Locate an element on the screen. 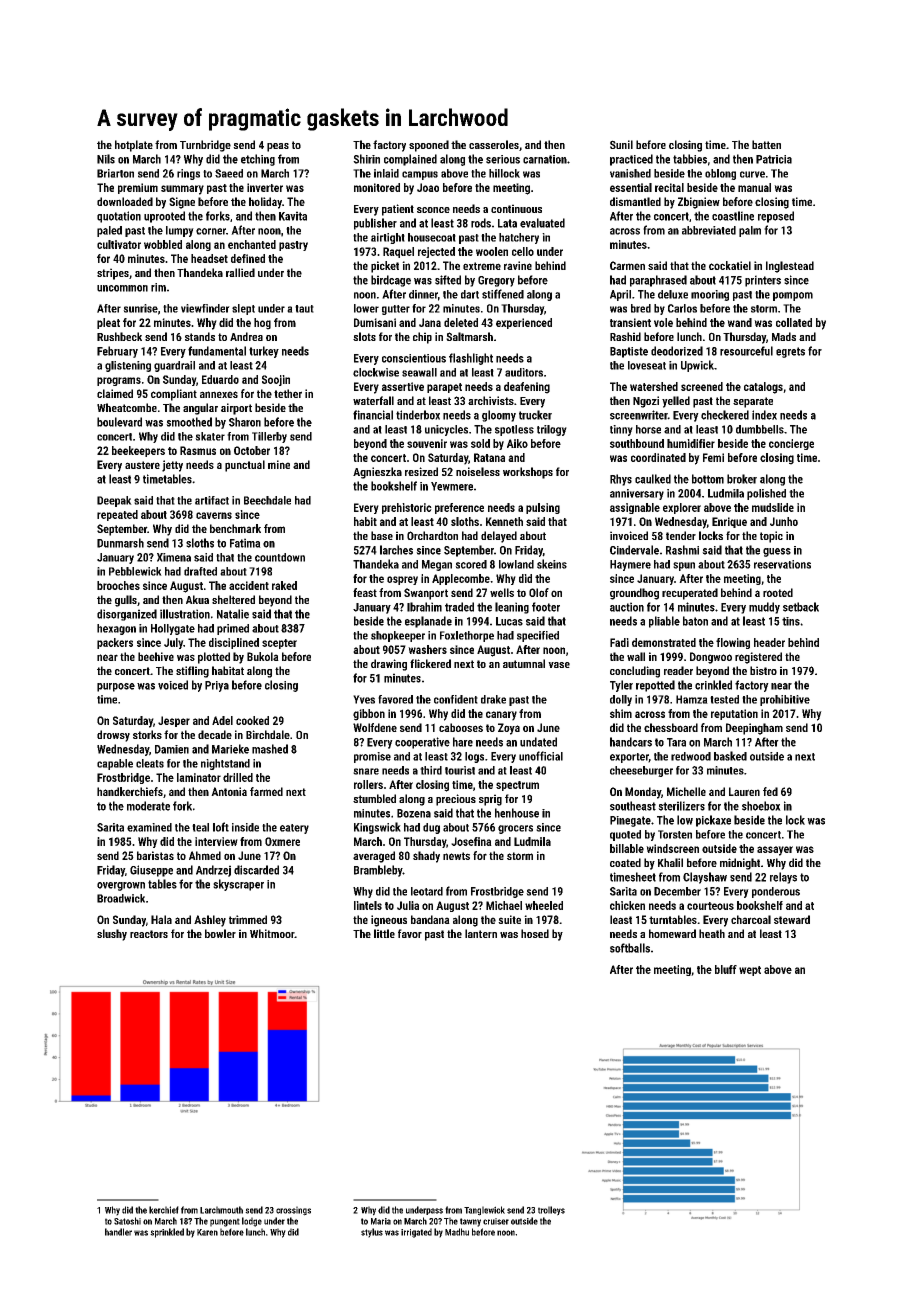  crossings is located at coordinates (293, 1211).
